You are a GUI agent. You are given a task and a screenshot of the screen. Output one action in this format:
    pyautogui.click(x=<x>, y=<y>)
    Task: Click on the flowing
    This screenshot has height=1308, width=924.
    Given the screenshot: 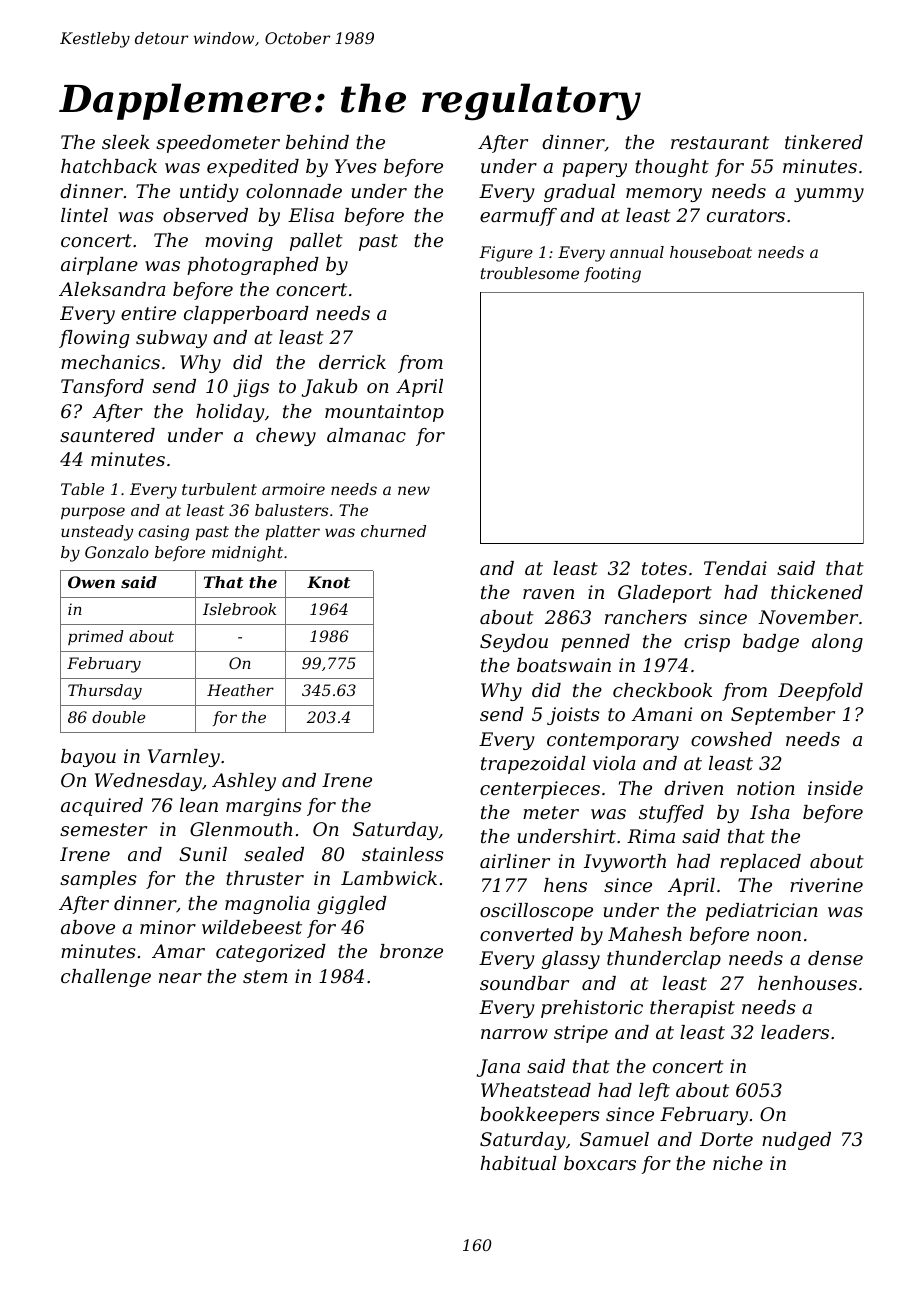 What is the action you would take?
    pyautogui.click(x=94, y=339)
